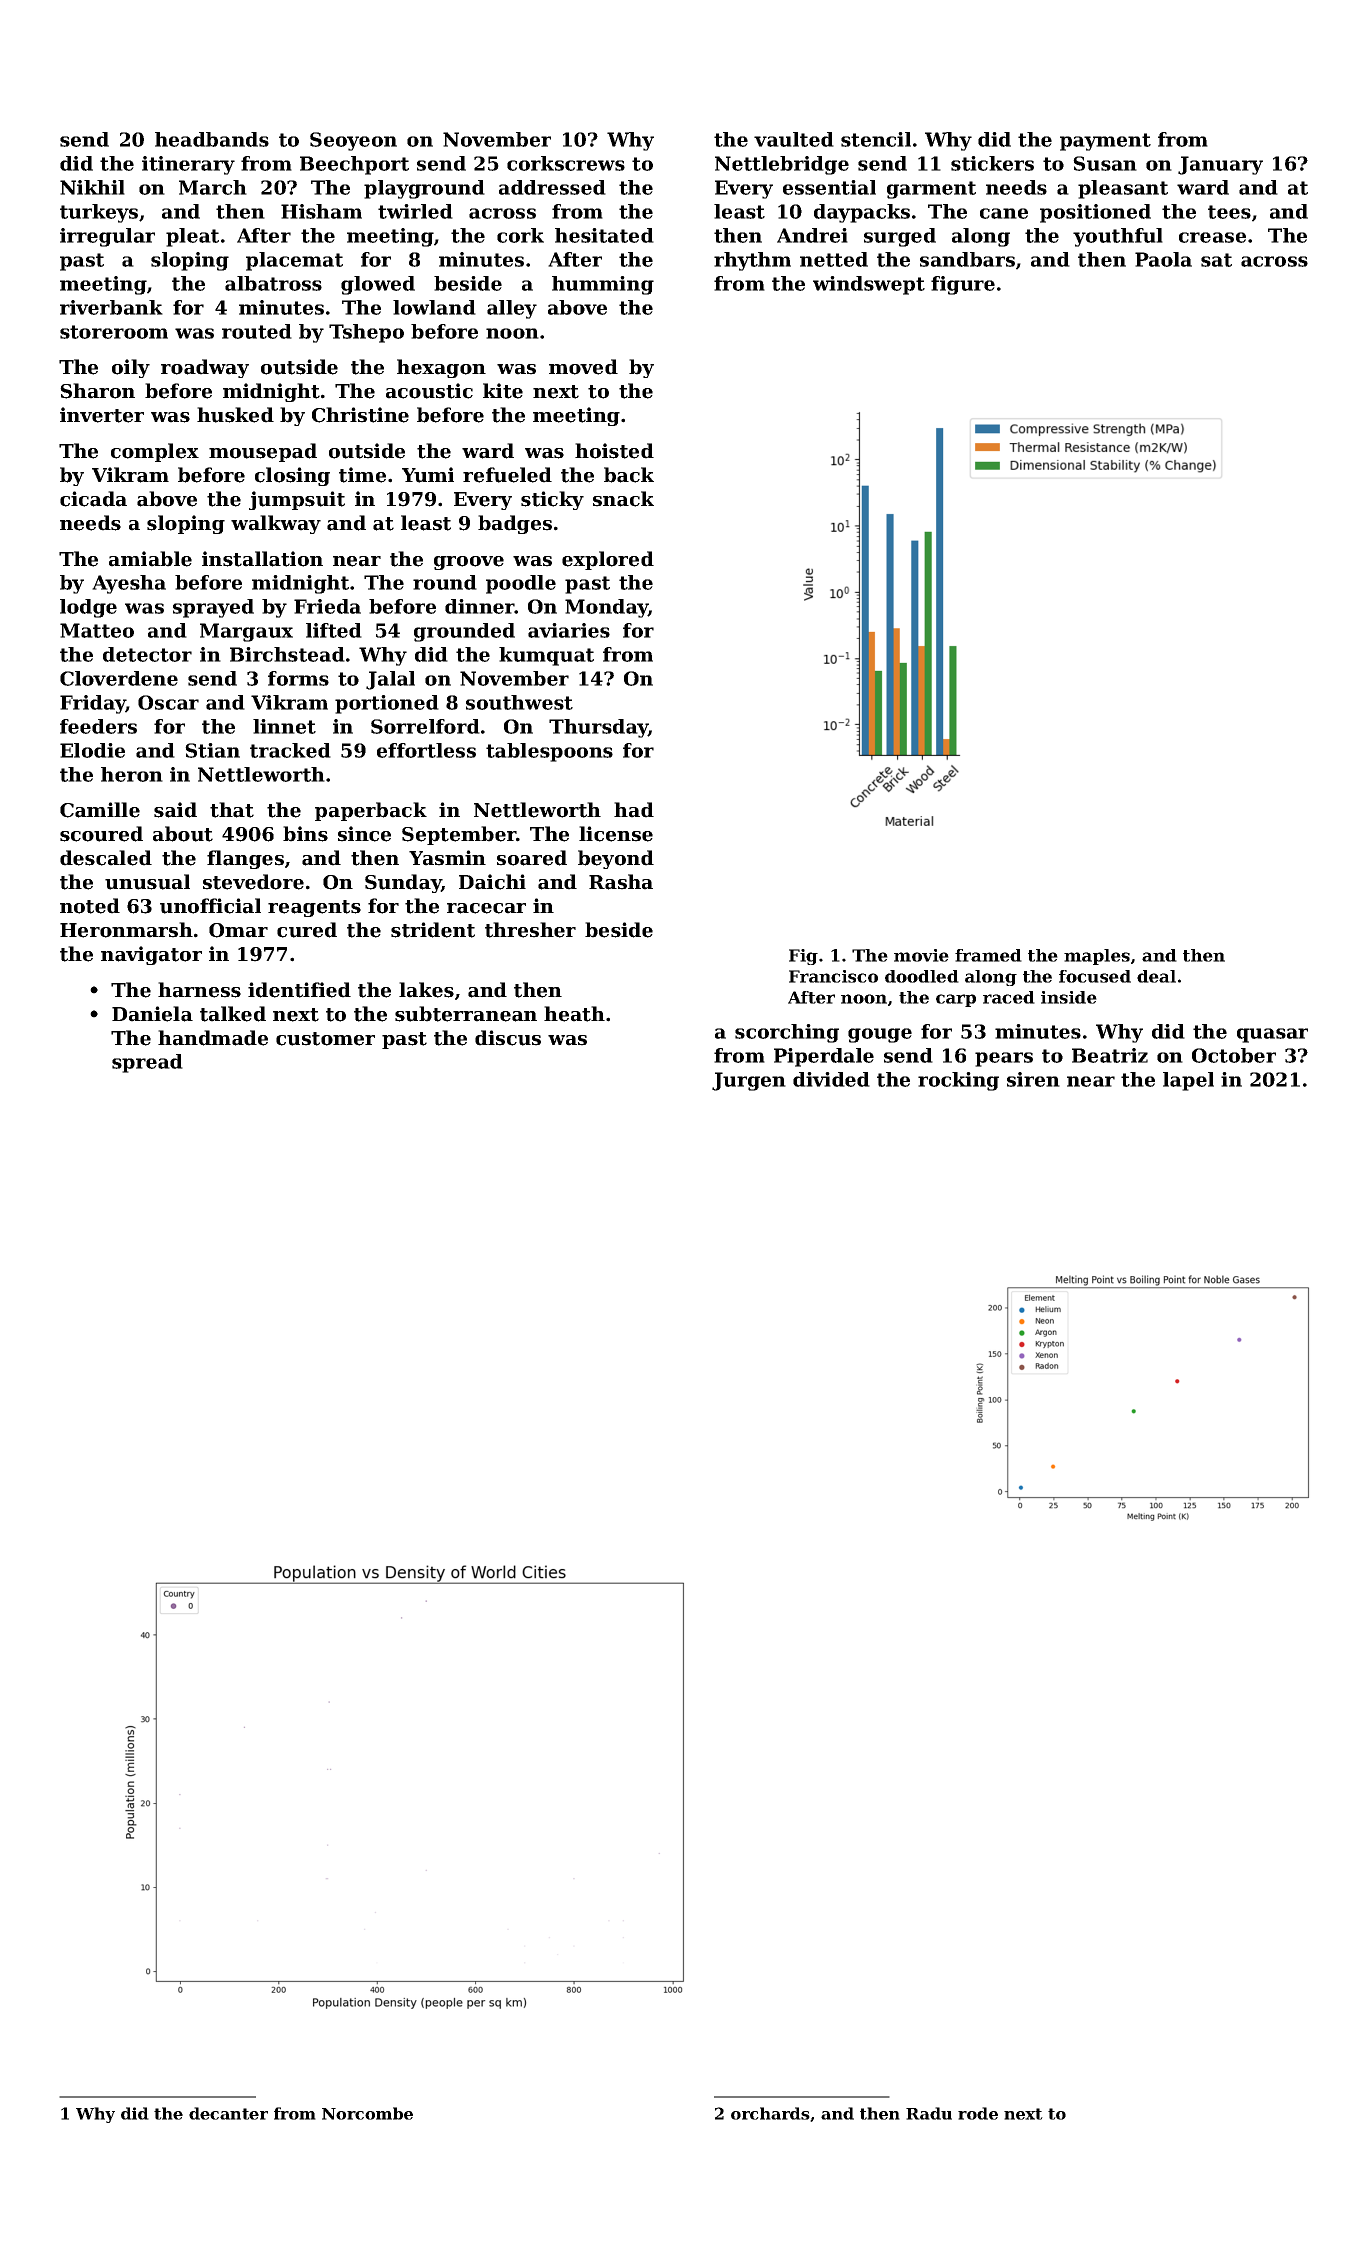 Image resolution: width=1368 pixels, height=2254 pixels. I want to click on Norcombe, so click(367, 2113).
